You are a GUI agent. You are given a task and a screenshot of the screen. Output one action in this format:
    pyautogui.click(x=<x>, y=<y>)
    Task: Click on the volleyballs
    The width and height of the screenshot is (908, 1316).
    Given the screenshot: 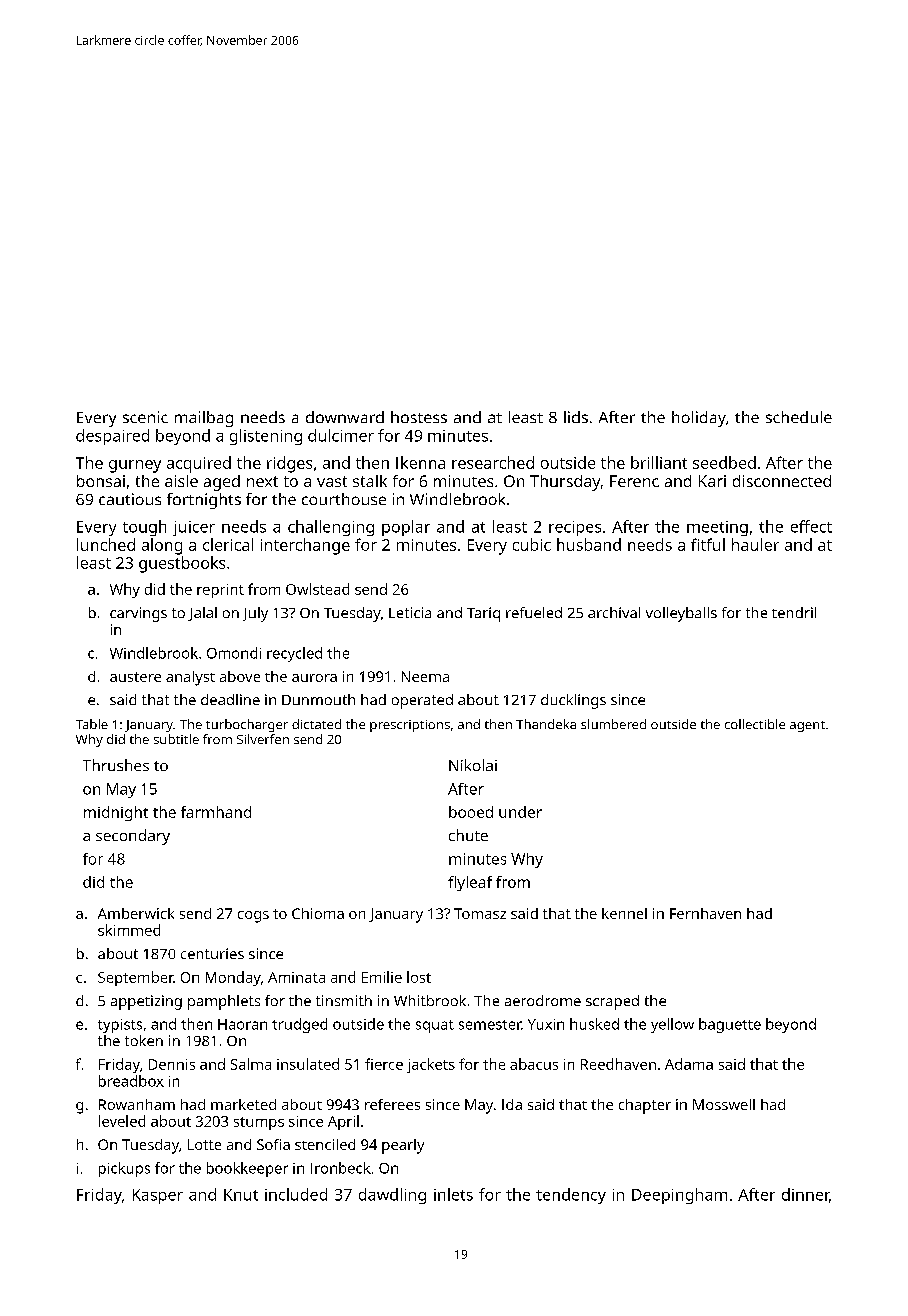 What is the action you would take?
    pyautogui.click(x=681, y=614)
